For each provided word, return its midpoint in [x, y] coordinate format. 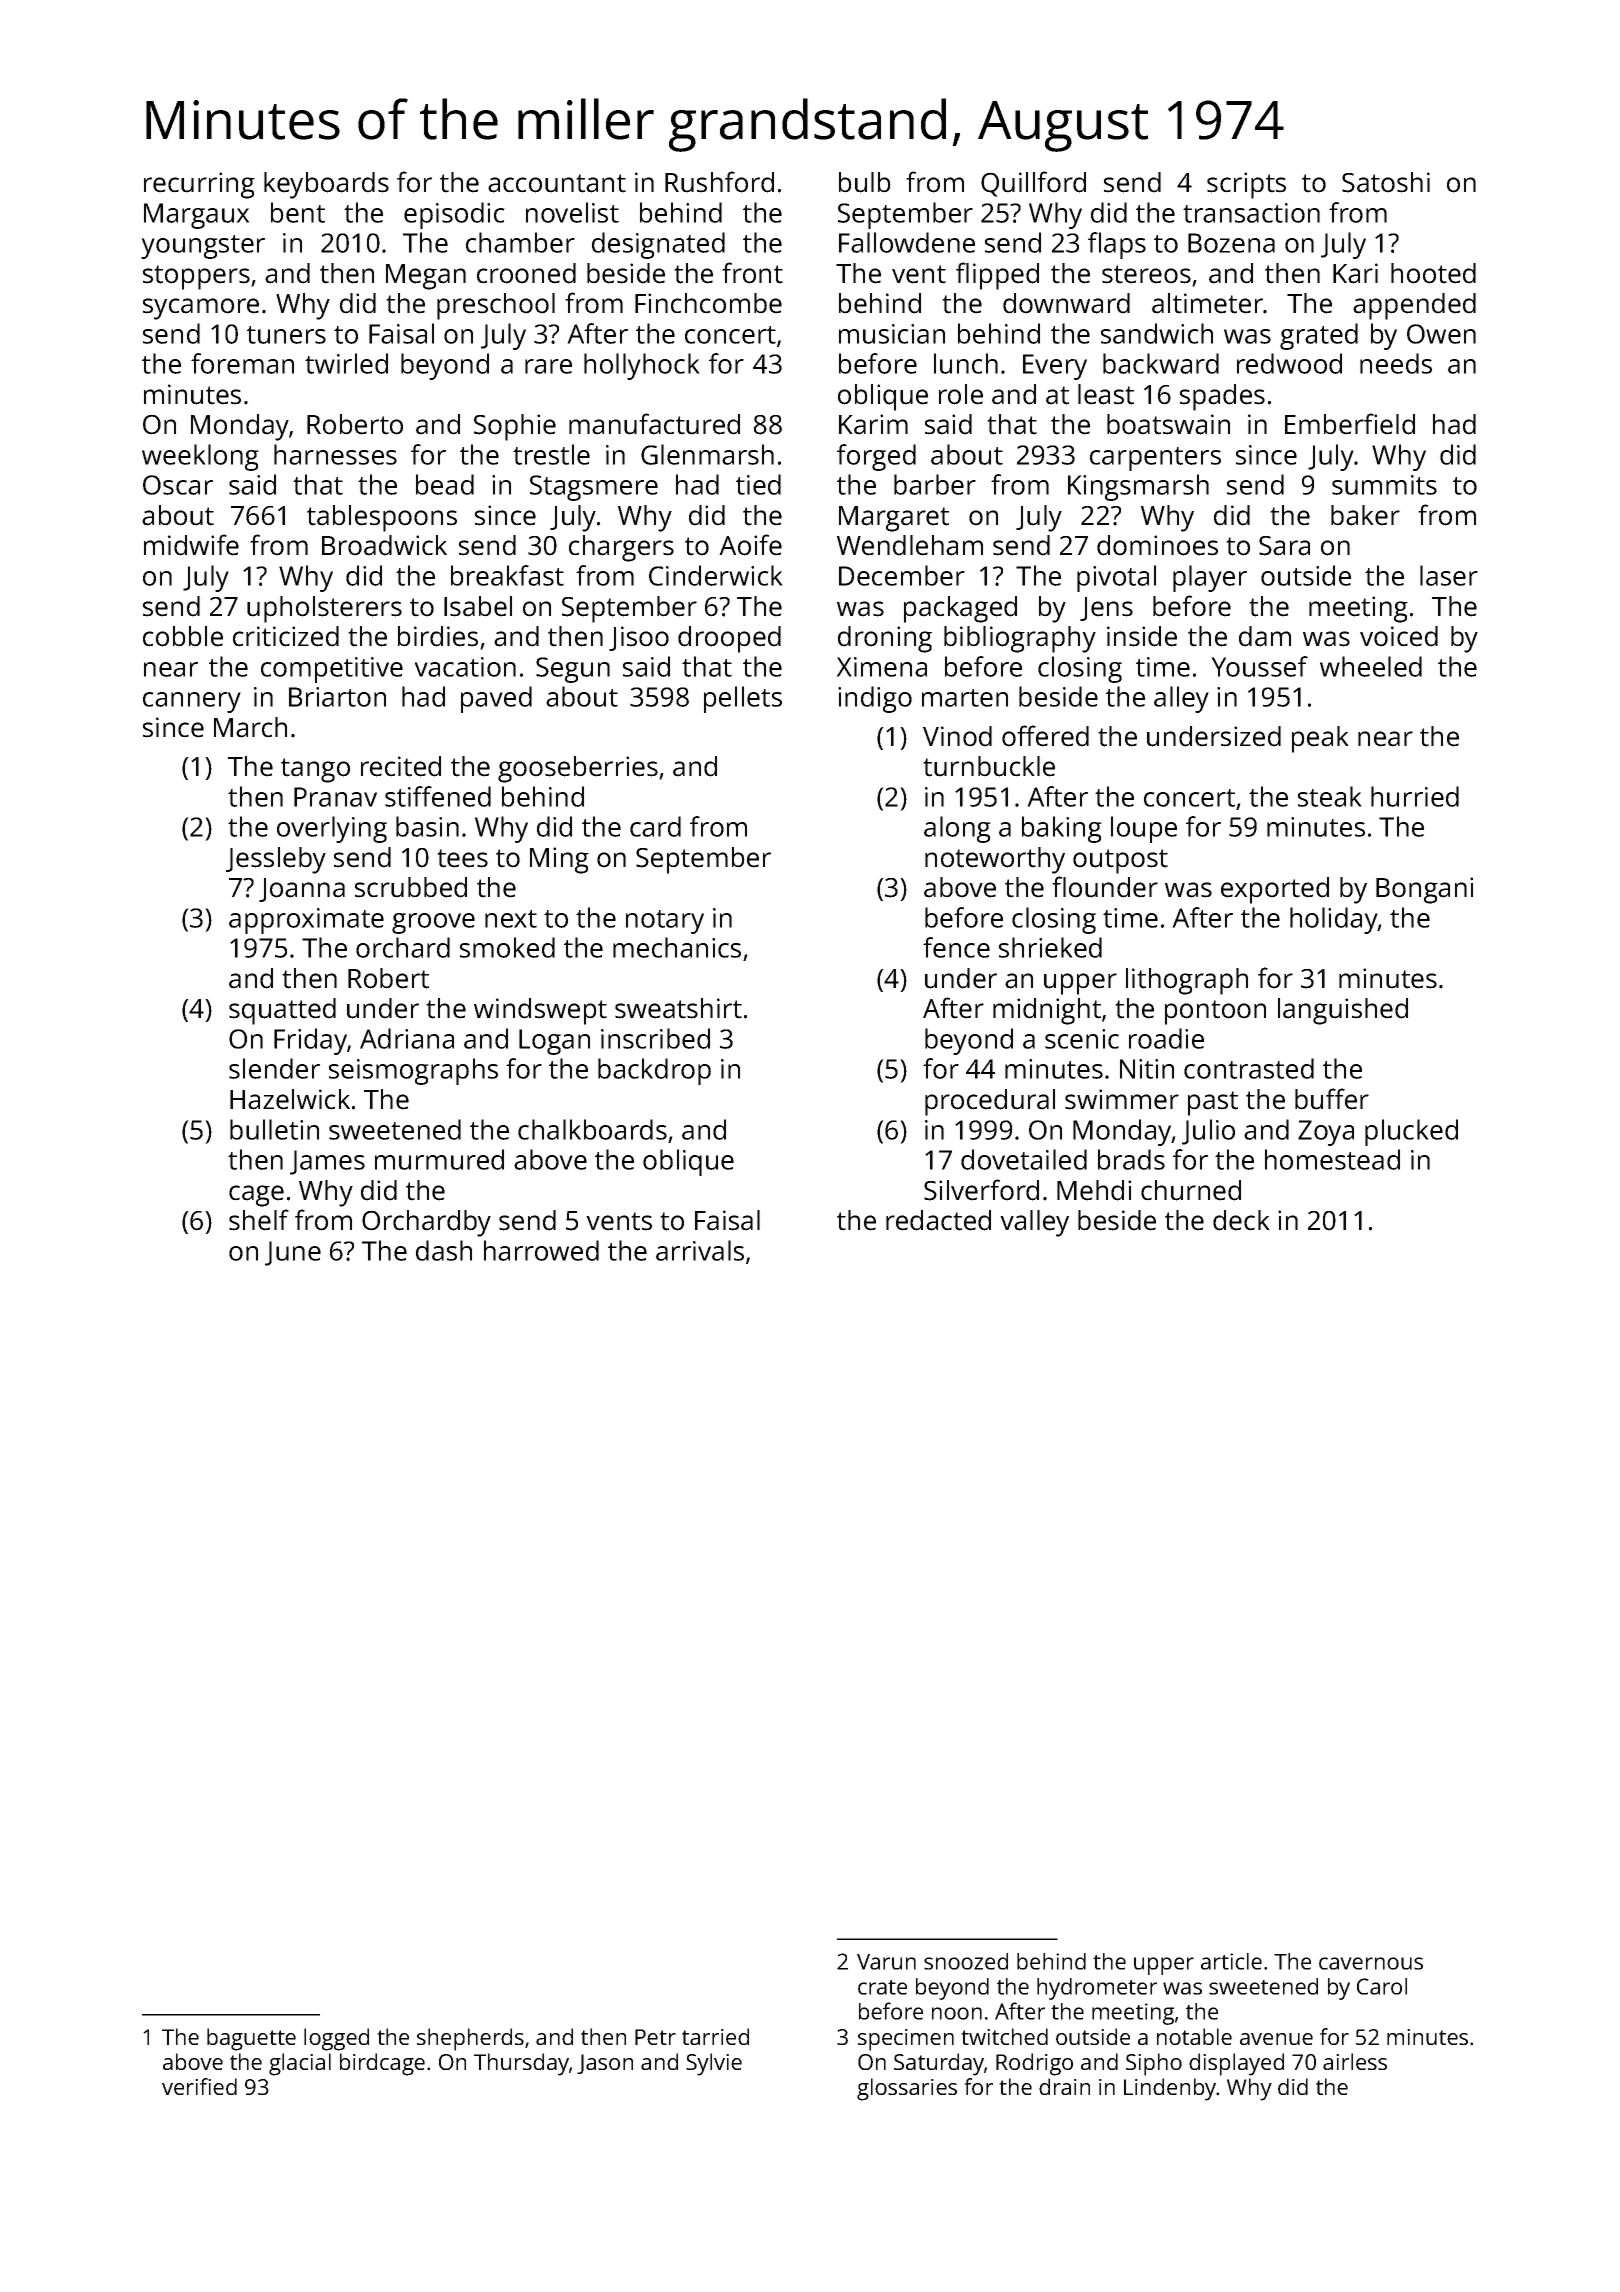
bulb [865, 182]
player [1210, 578]
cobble [183, 636]
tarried [715, 2036]
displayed [1236, 2064]
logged [336, 2039]
